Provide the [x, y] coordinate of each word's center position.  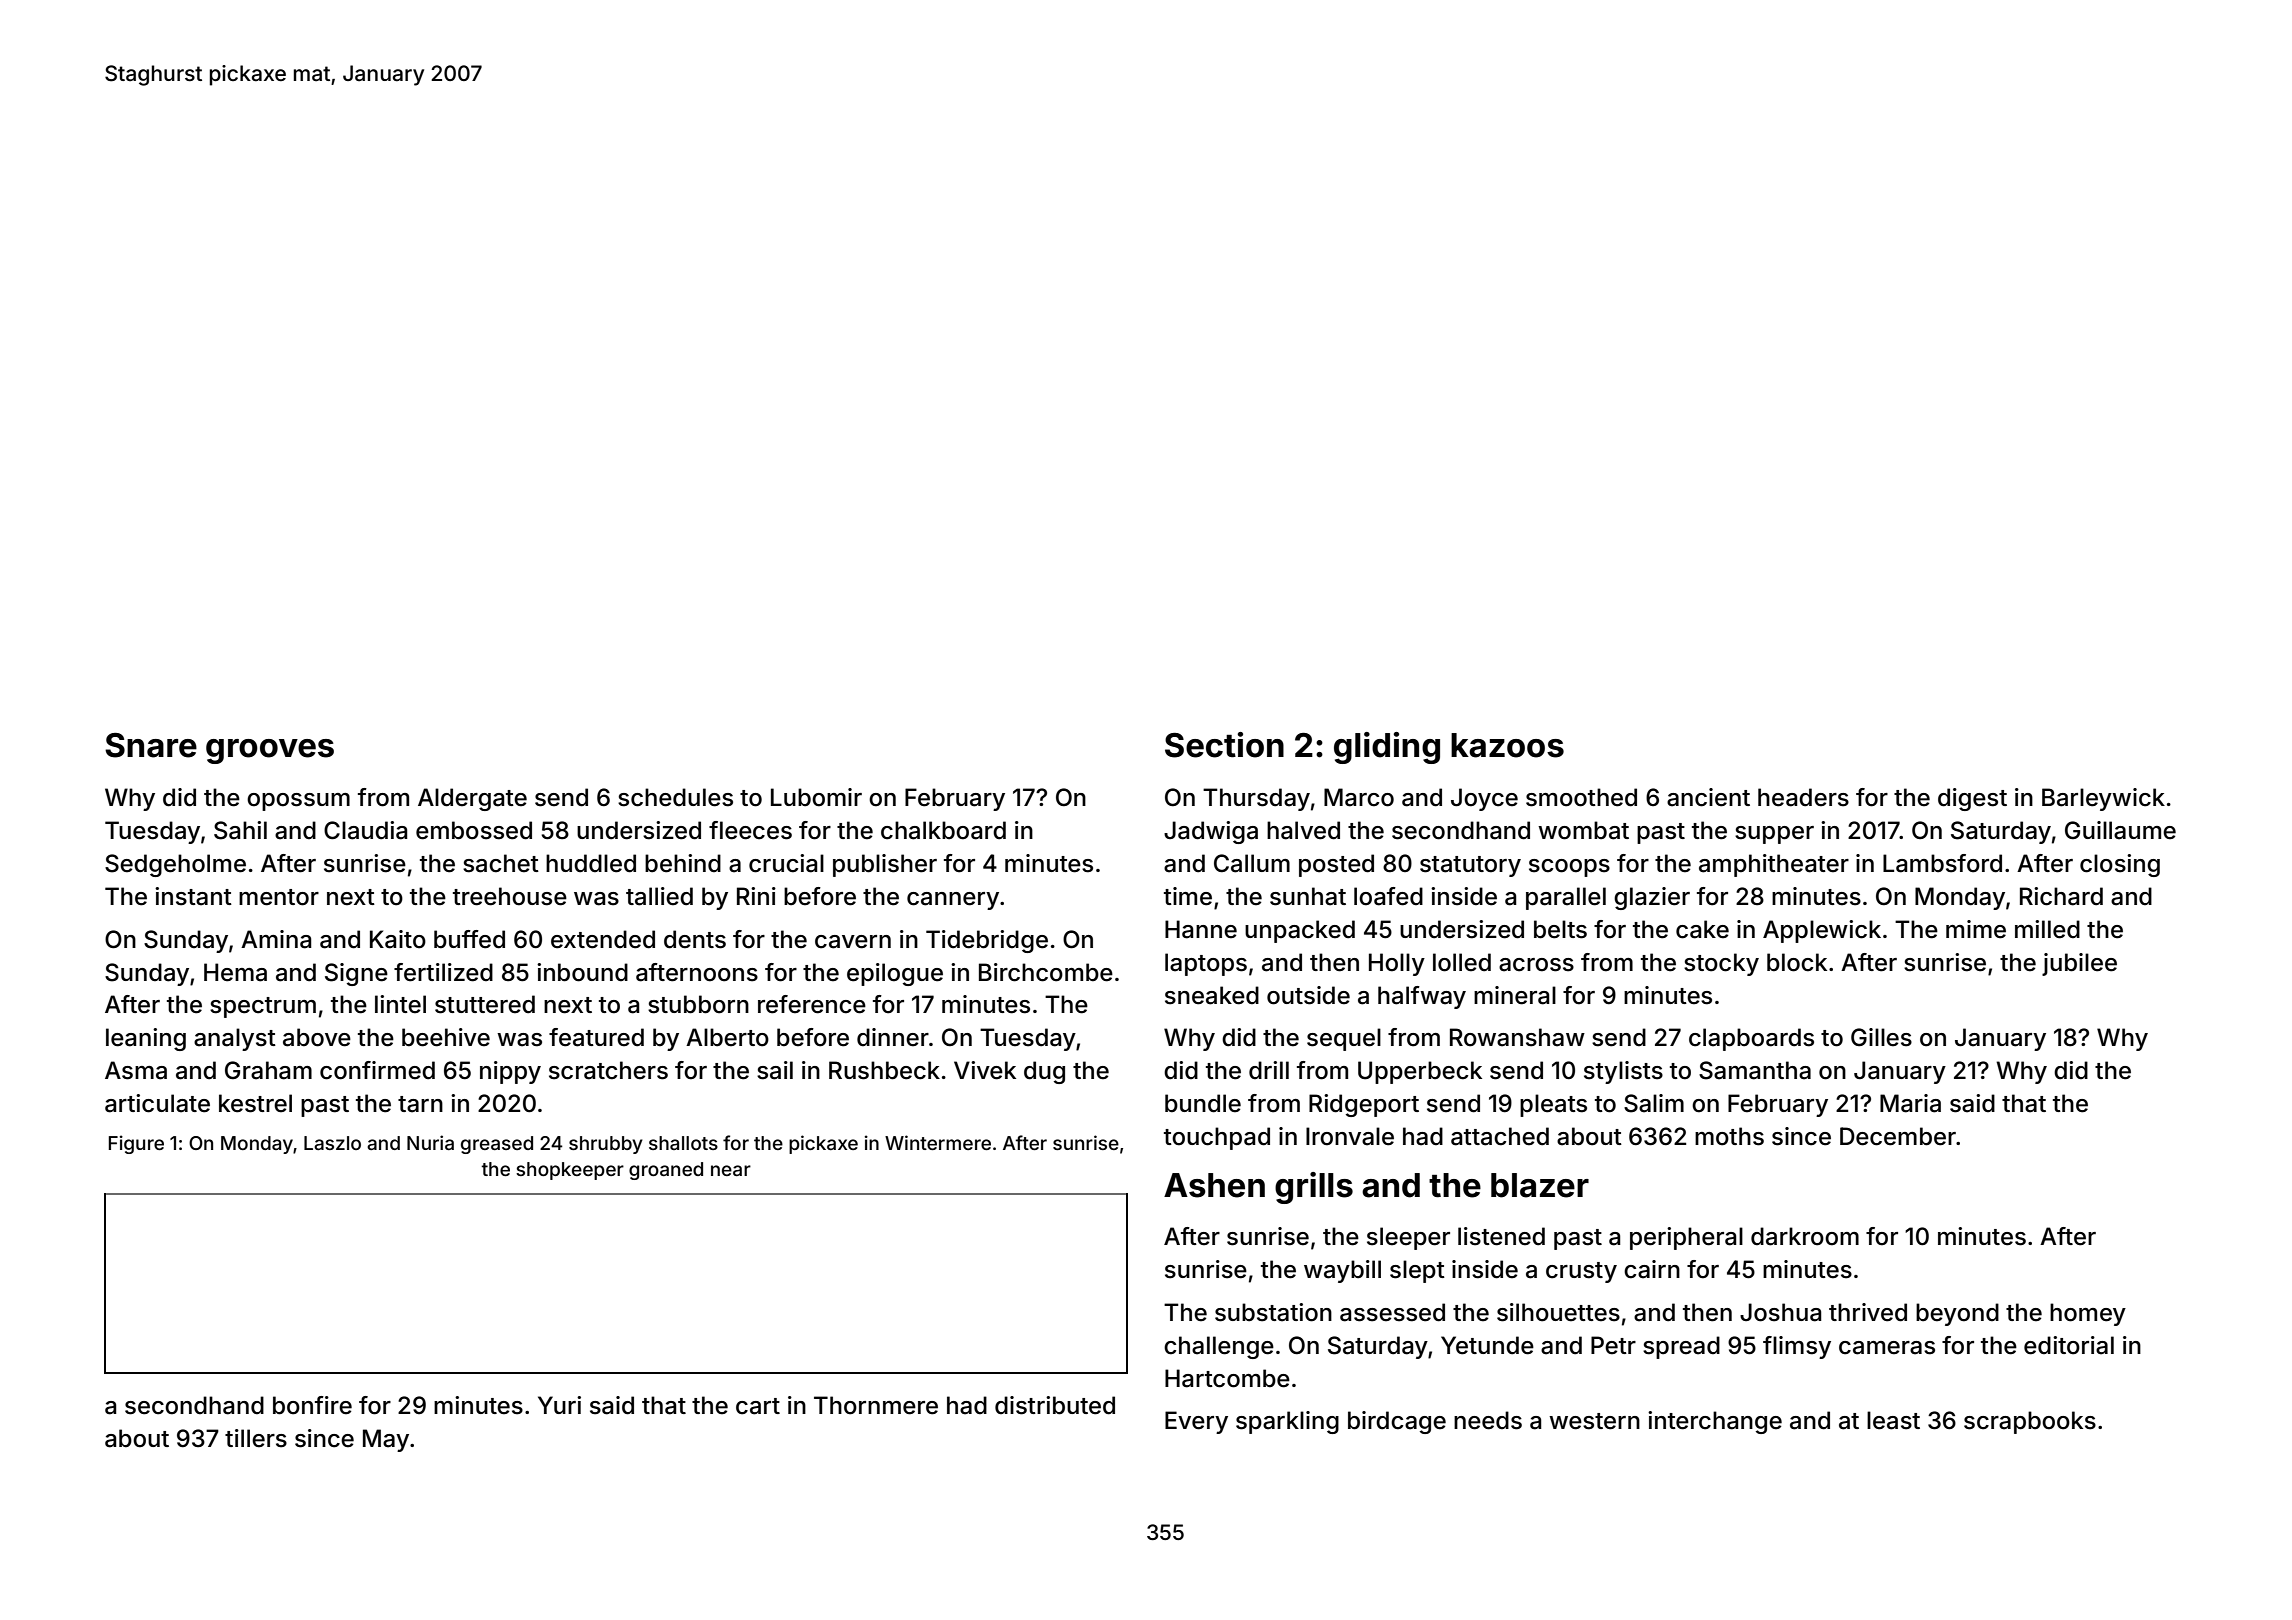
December [1898, 1136]
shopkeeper [570, 1171]
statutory [1470, 866]
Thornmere [876, 1405]
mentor [279, 897]
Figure [136, 1144]
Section [1224, 745]
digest [1972, 799]
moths [1729, 1136]
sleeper [1408, 1238]
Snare [151, 745]
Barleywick [2103, 799]
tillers [256, 1438]
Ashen [1214, 1185]
